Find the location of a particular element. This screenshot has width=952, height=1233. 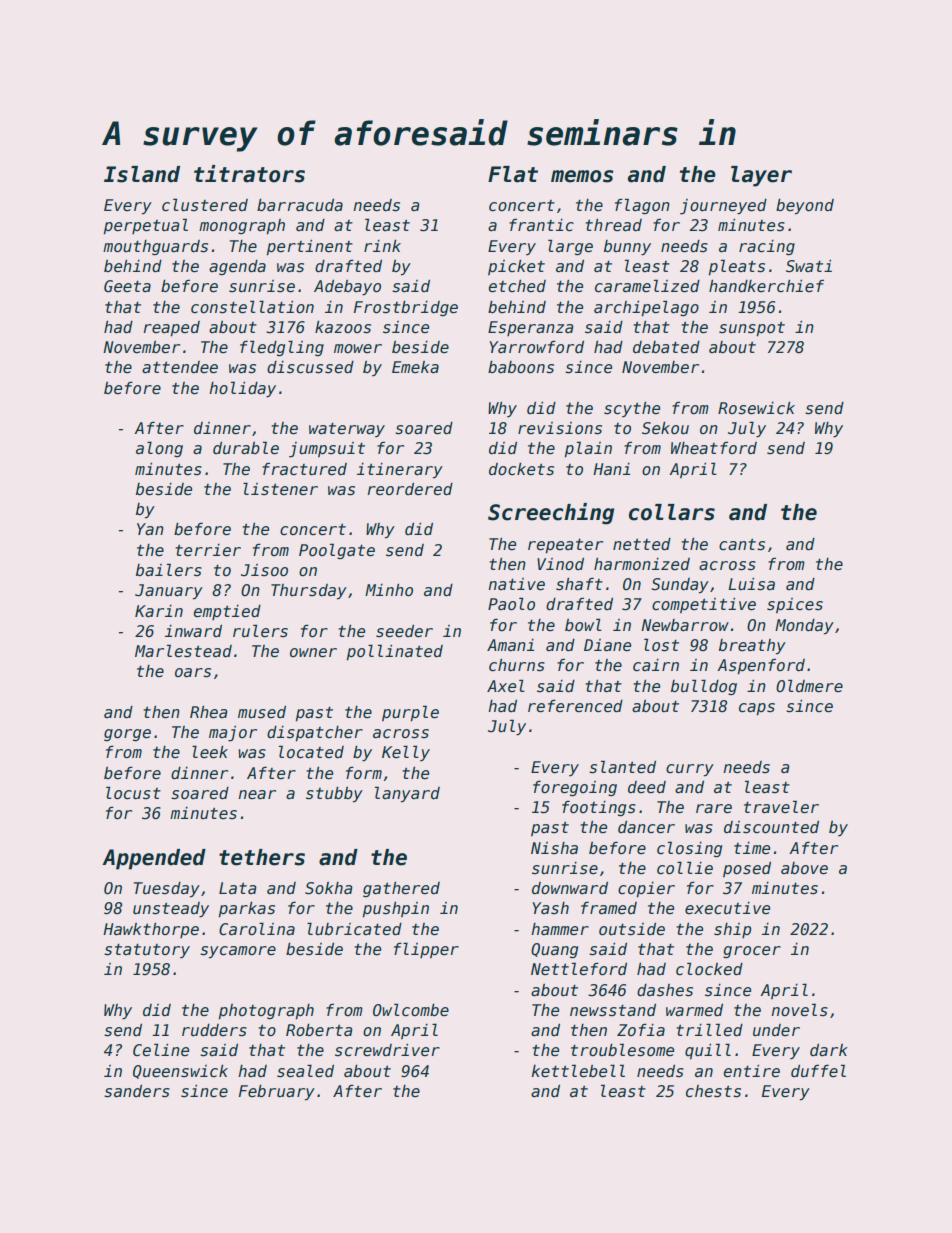

stubby is located at coordinates (334, 795).
